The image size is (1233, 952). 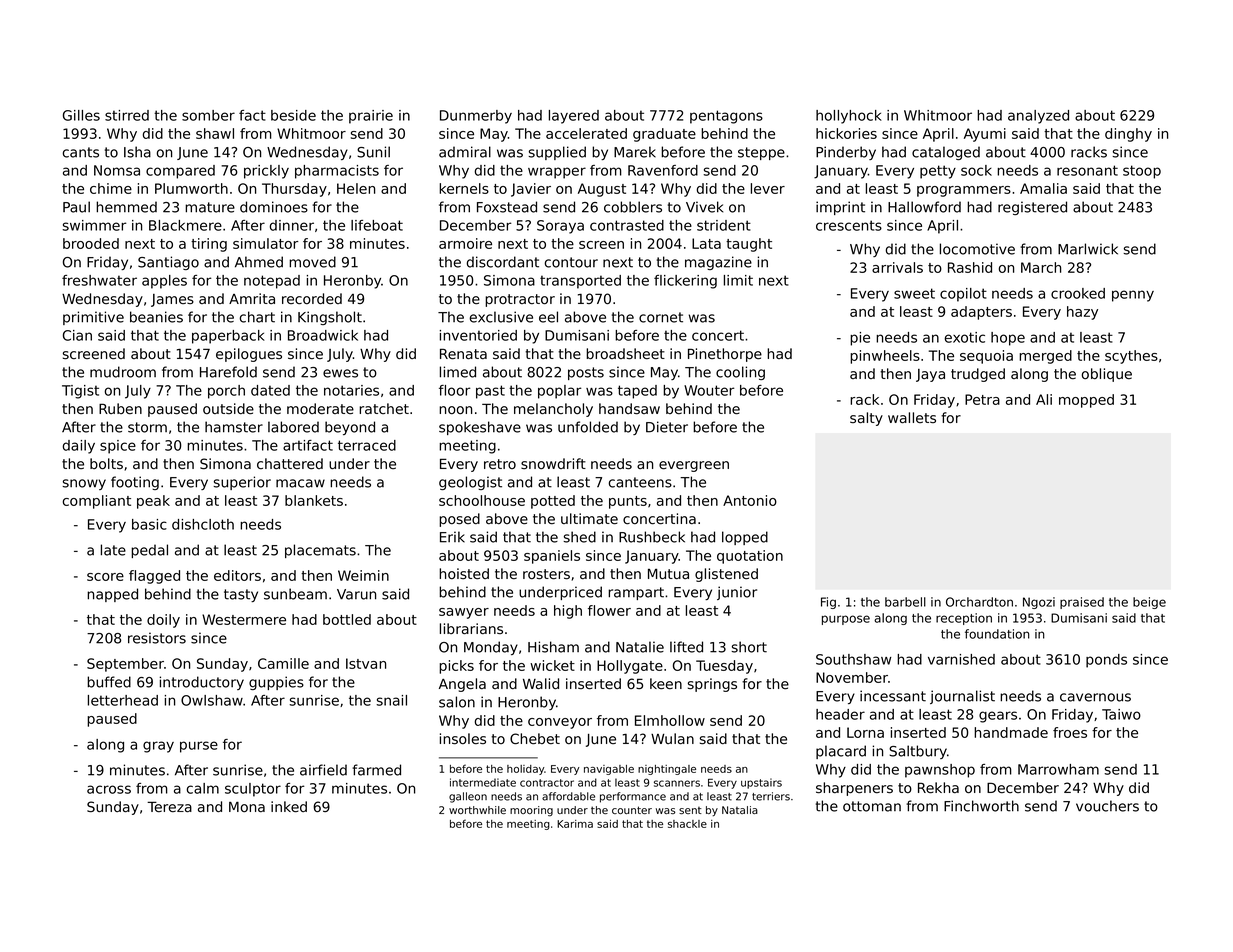 I want to click on exclusive, so click(x=501, y=317).
